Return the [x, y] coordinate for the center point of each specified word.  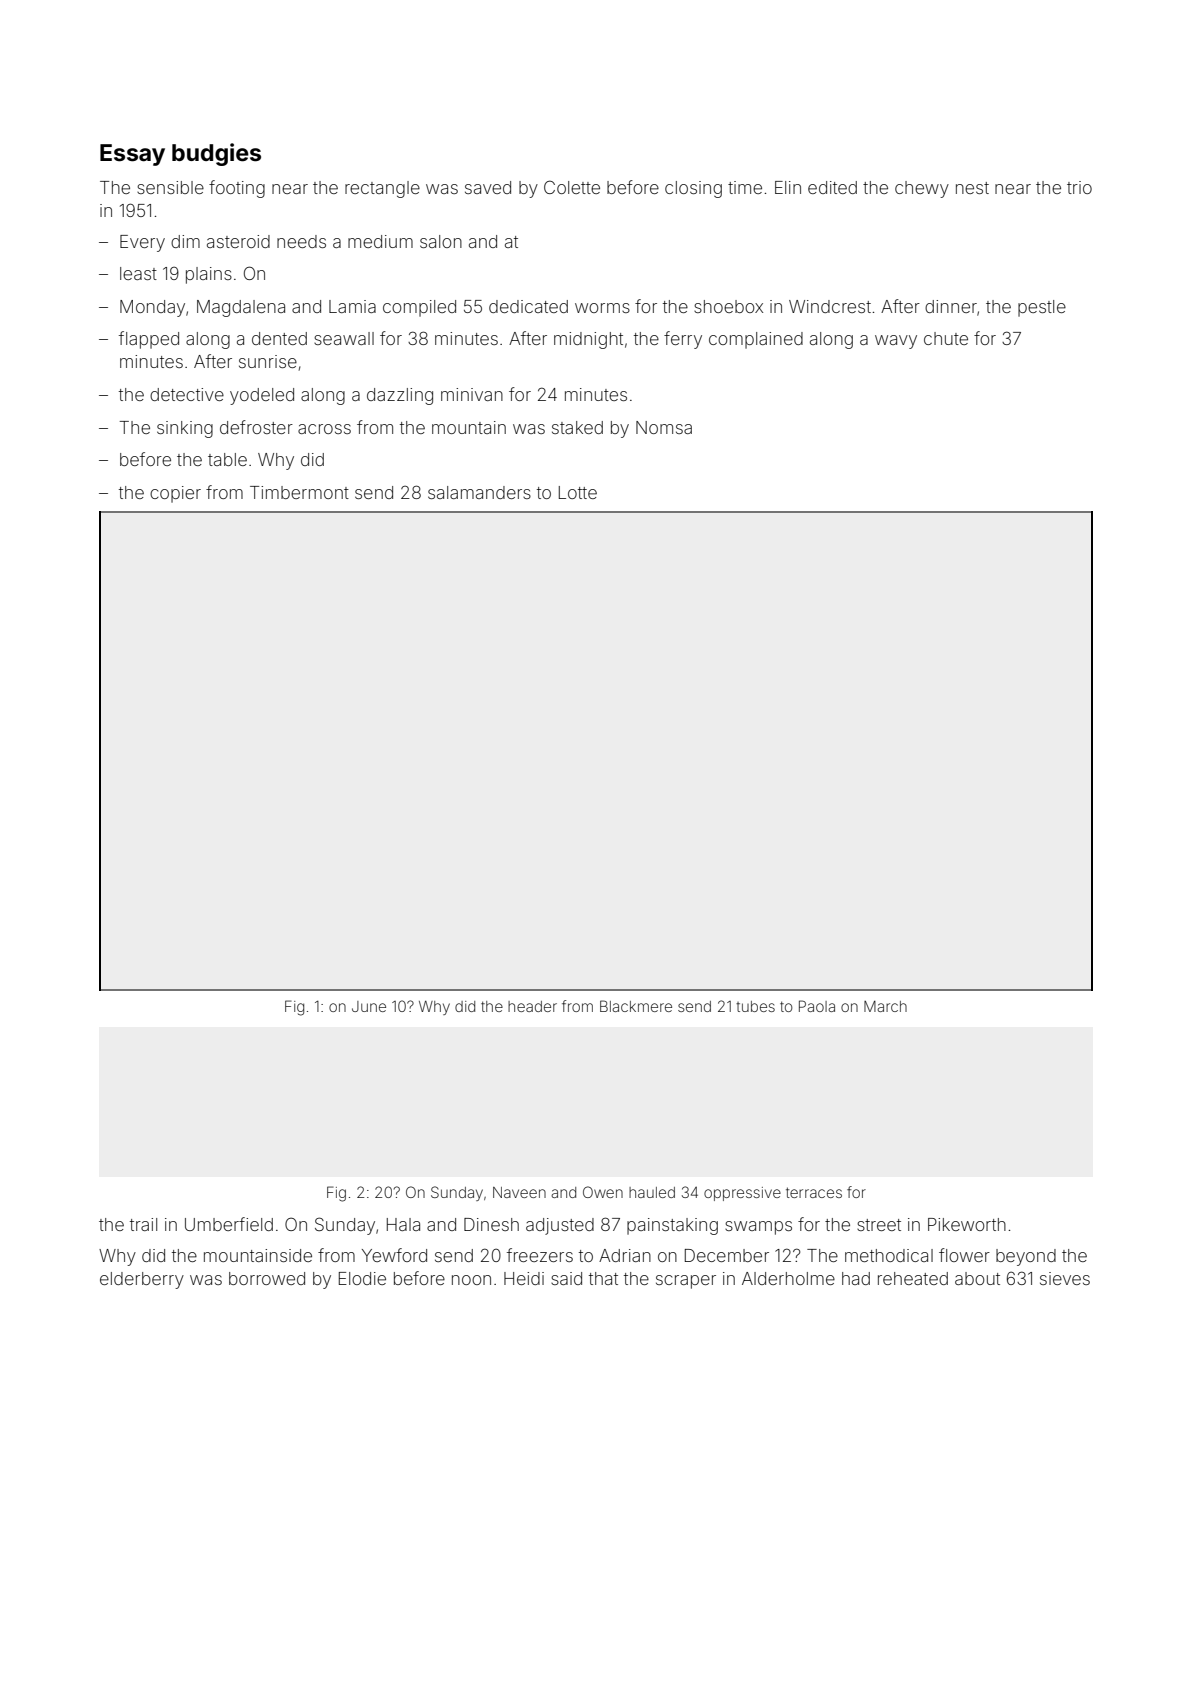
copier [175, 494]
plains [209, 275]
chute [946, 338]
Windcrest [830, 306]
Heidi [524, 1278]
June [369, 1006]
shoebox [728, 306]
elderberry [142, 1280]
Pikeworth [967, 1224]
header [532, 1006]
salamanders [479, 492]
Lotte [578, 492]
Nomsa [664, 427]
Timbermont [299, 492]
